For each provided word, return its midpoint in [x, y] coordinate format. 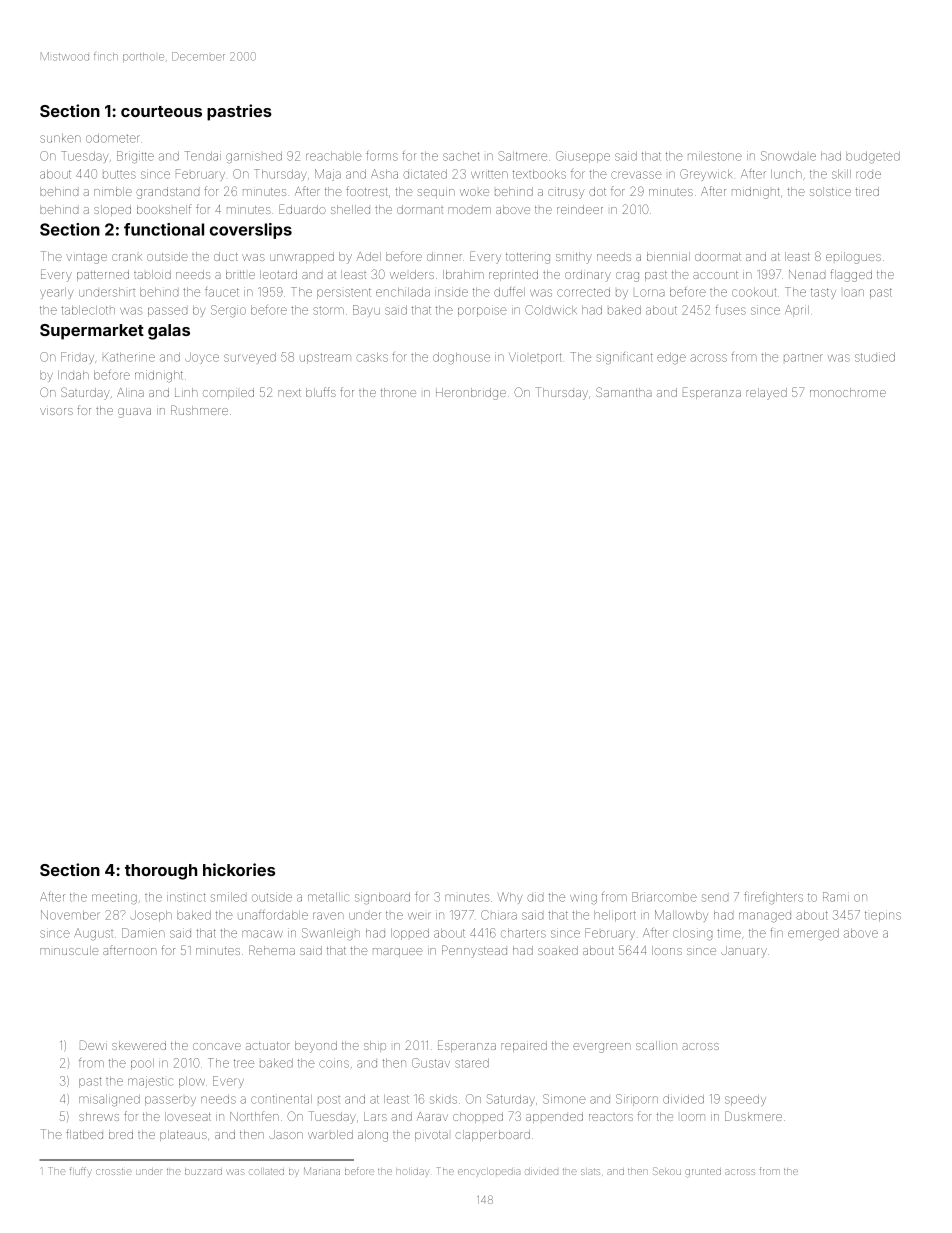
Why [510, 898]
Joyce [202, 358]
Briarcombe [664, 897]
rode [868, 175]
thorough [161, 872]
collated [266, 1172]
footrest [366, 191]
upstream [325, 358]
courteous [161, 111]
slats [590, 1172]
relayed [766, 394]
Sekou [667, 1171]
